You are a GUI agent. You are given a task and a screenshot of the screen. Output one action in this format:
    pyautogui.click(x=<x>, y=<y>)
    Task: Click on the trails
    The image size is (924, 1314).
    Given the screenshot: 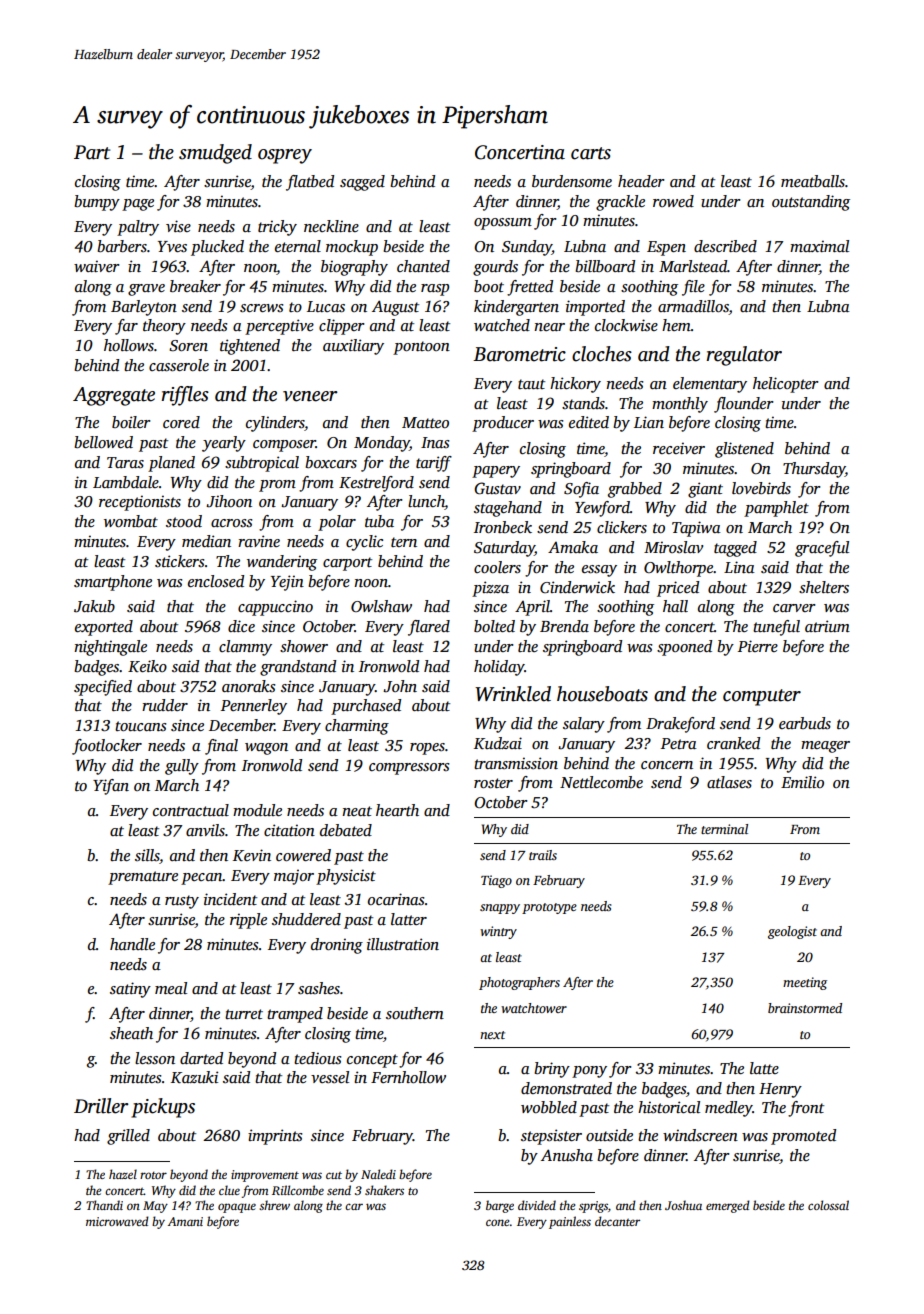 What is the action you would take?
    pyautogui.click(x=543, y=855)
